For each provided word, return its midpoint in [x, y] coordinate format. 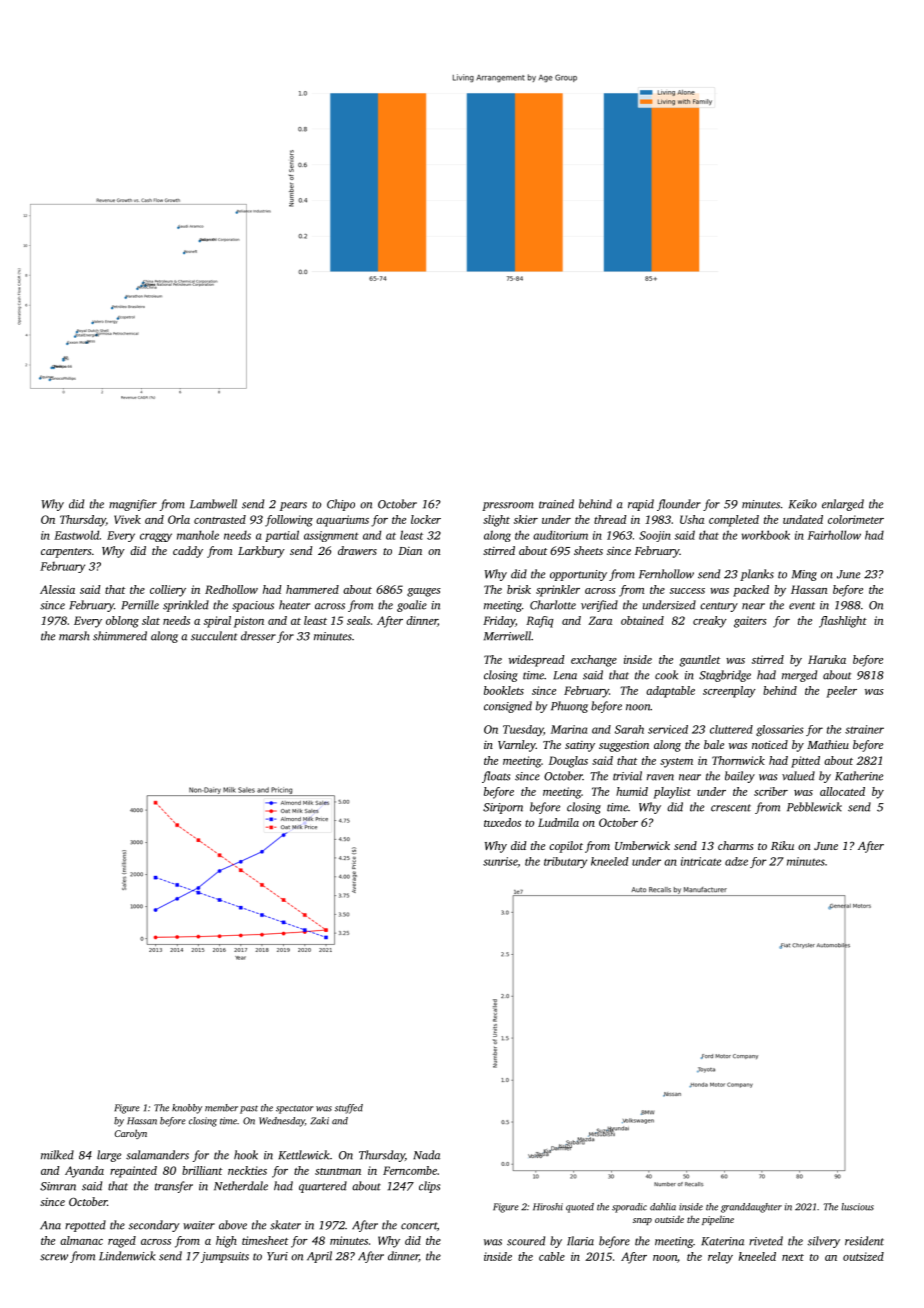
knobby [187, 1109]
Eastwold [76, 535]
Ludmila [558, 822]
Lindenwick [127, 1256]
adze [736, 861]
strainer [864, 729]
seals [358, 620]
